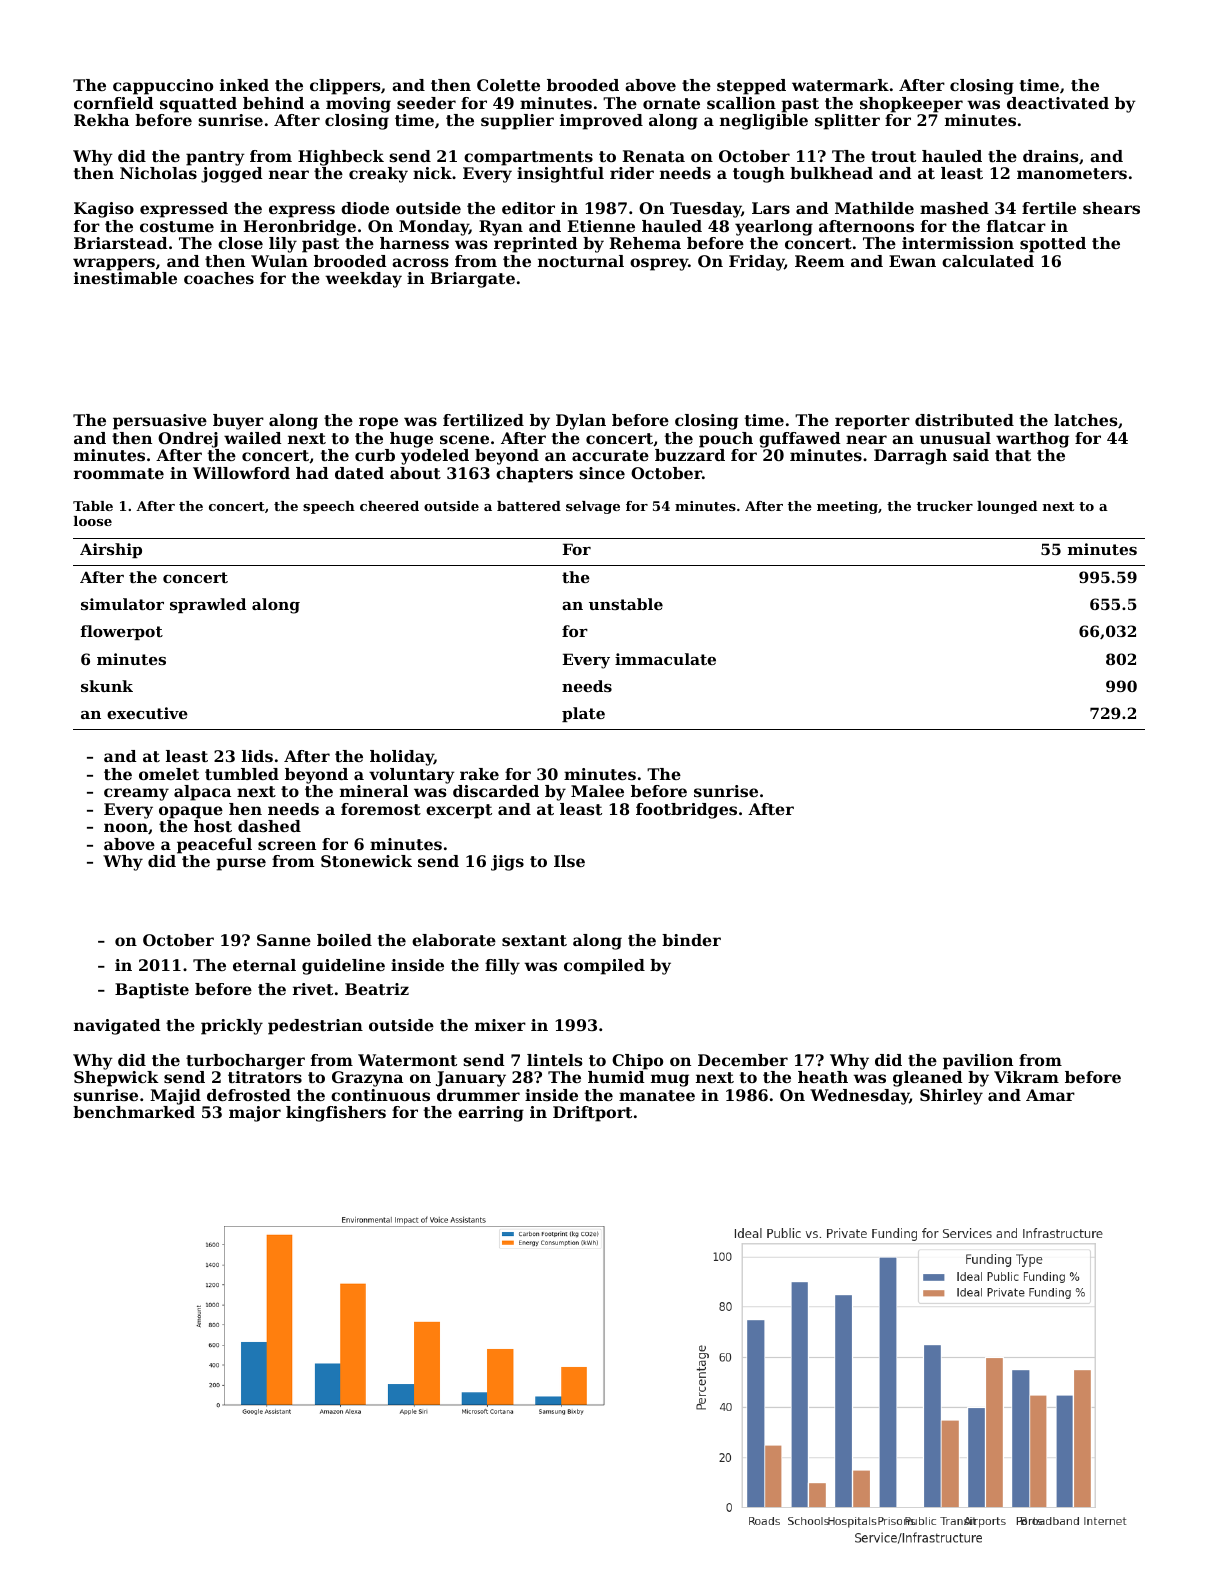 The width and height of the page is (1218, 1576). Describe the element at coordinates (534, 475) in the page. I see `chapters` at that location.
